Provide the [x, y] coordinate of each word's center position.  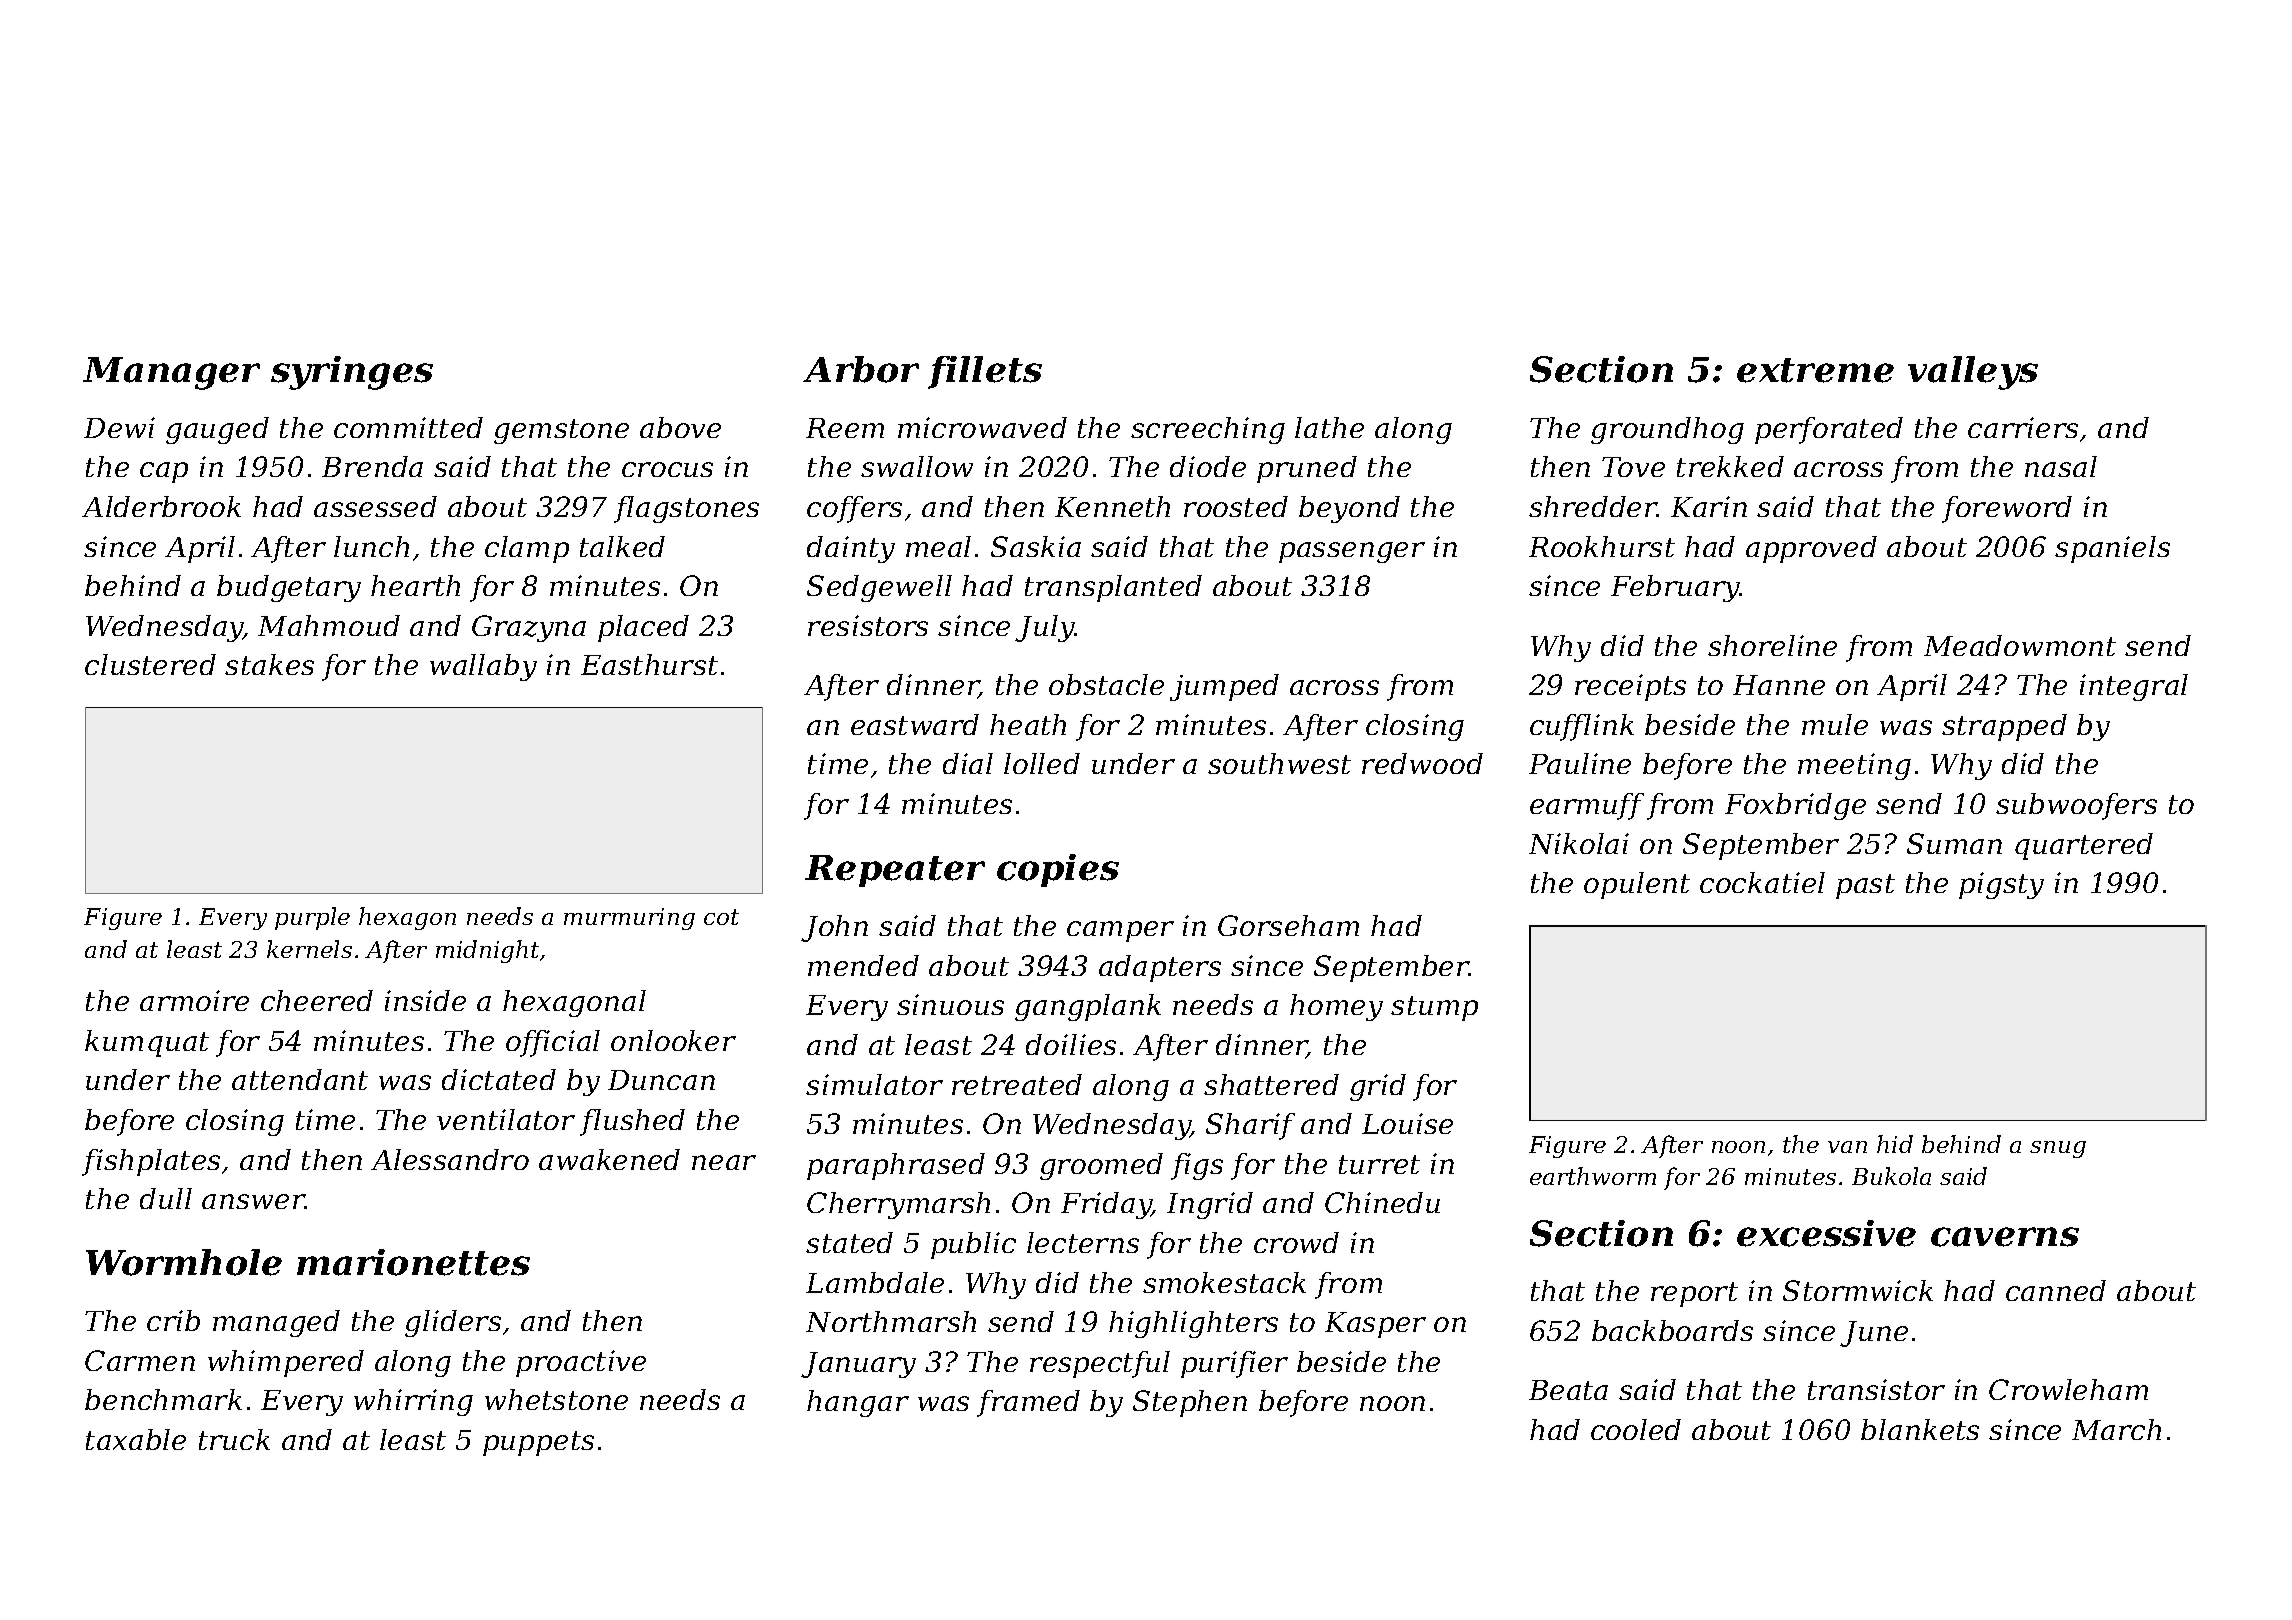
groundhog [1667, 430]
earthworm [1593, 1176]
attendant [300, 1079]
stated [849, 1242]
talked [622, 546]
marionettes [413, 1262]
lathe [1329, 427]
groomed [1101, 1166]
